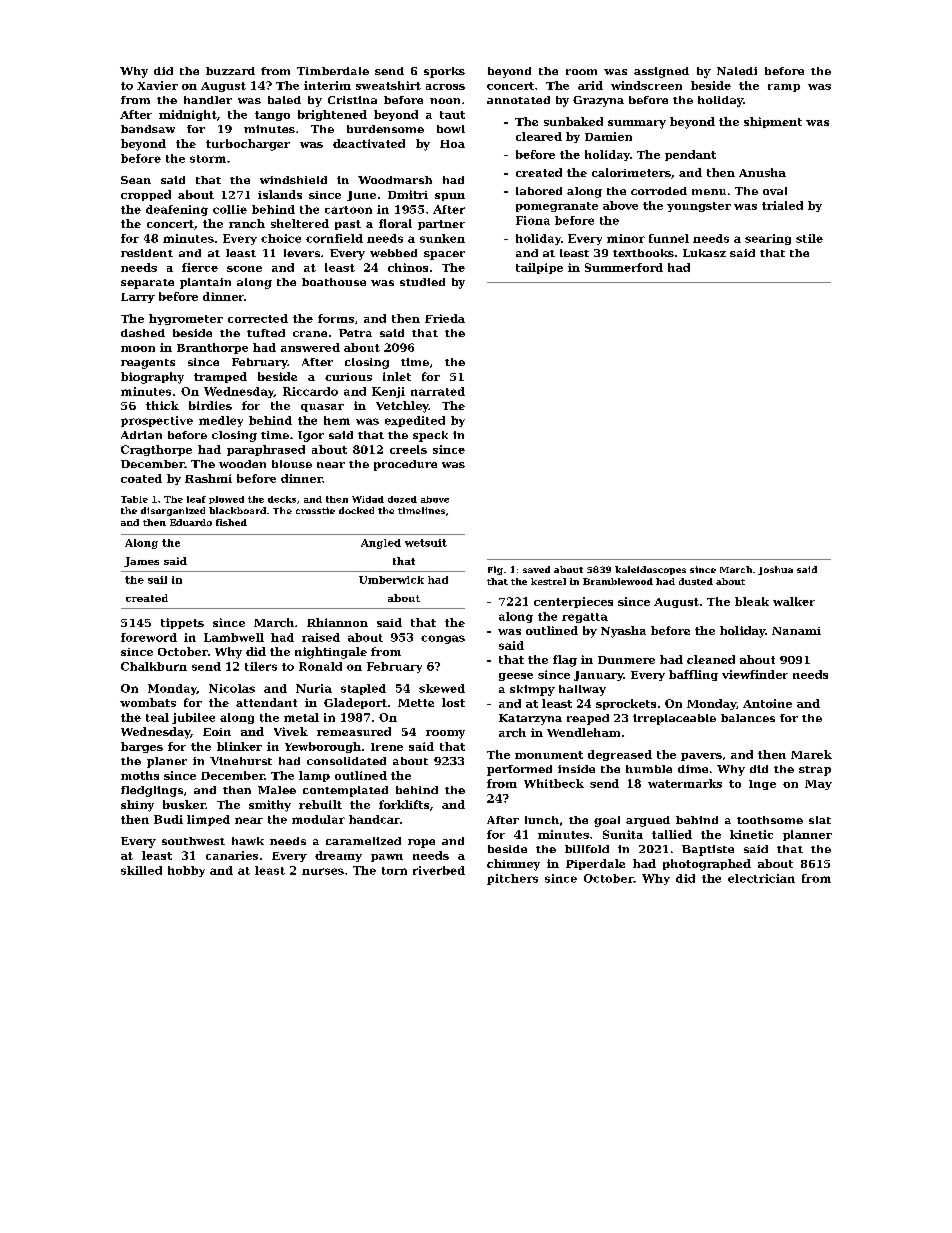 This document has height=1233, width=952. What do you see at coordinates (182, 623) in the document?
I see `tippets` at bounding box center [182, 623].
